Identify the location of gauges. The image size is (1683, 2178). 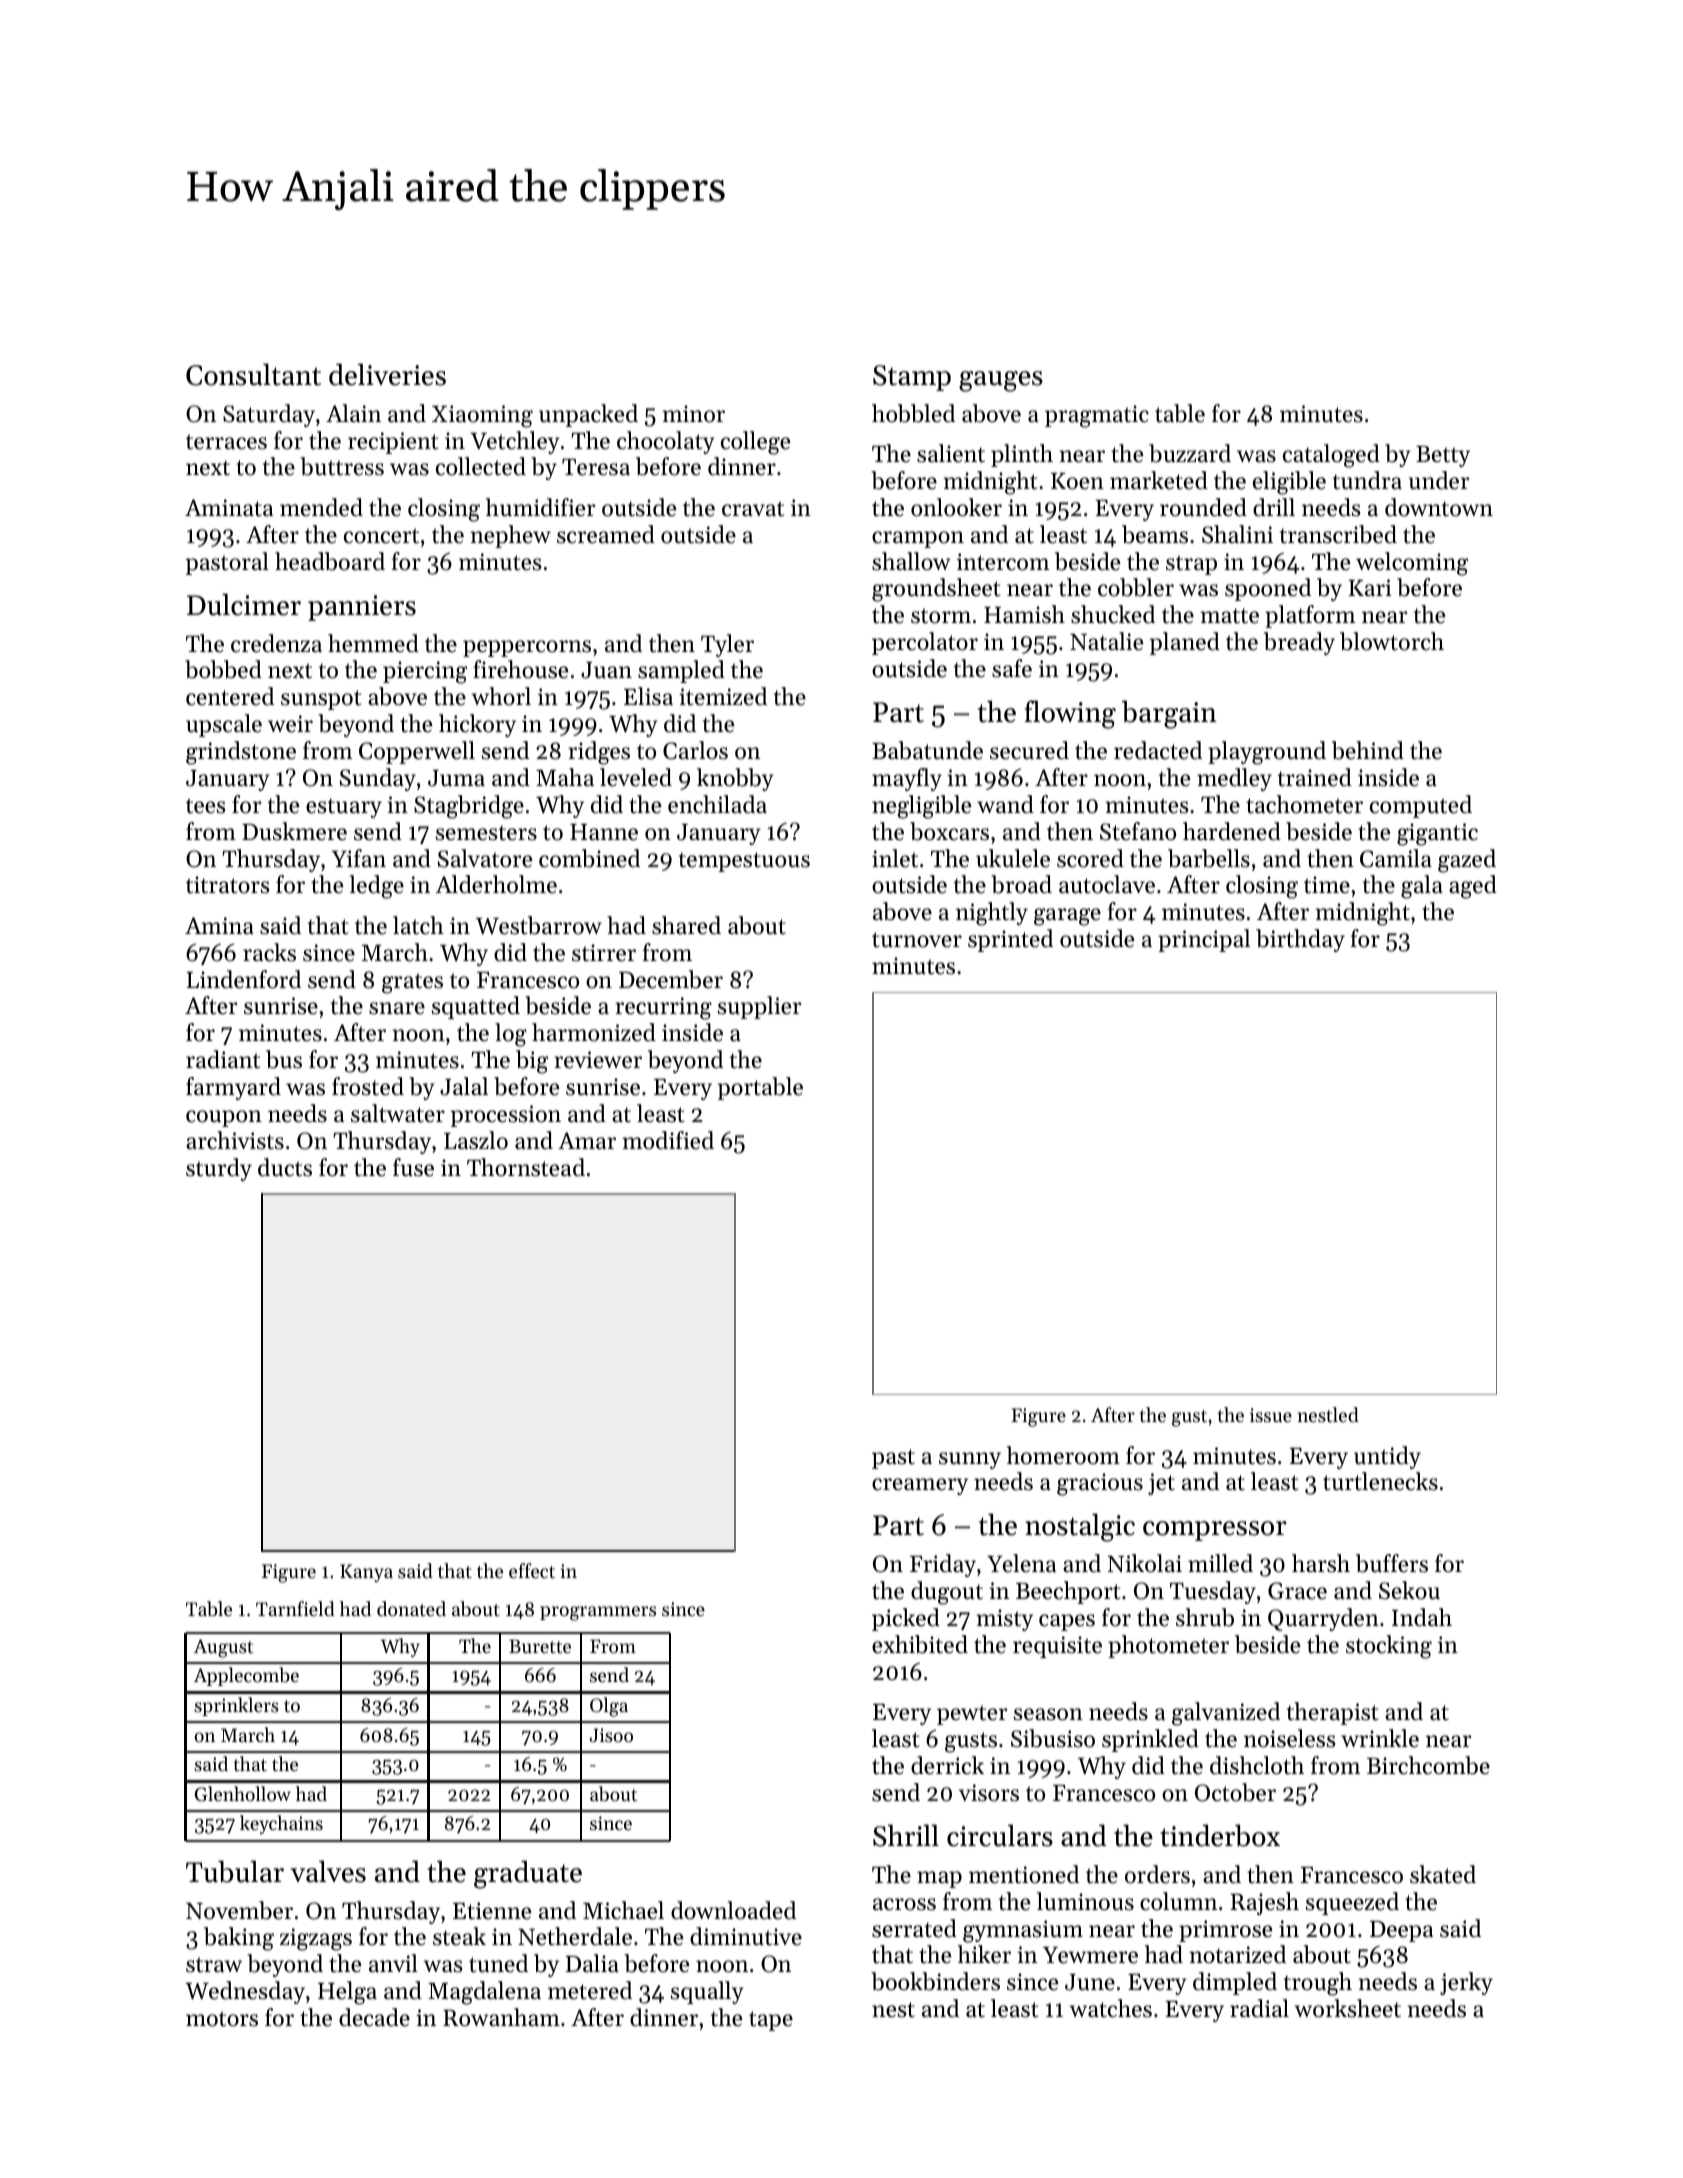
(1001, 381).
